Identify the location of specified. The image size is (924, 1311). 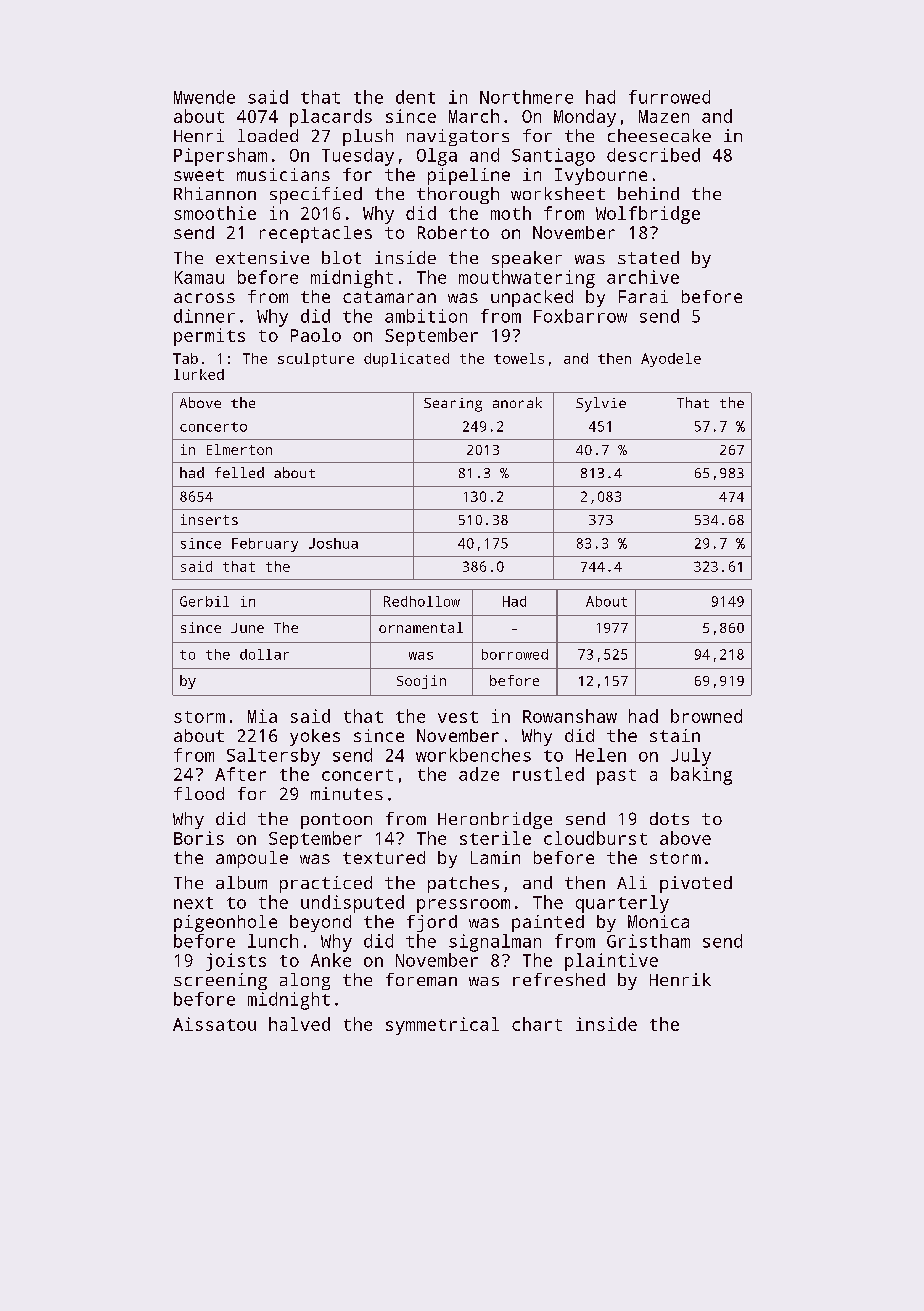
(316, 195).
